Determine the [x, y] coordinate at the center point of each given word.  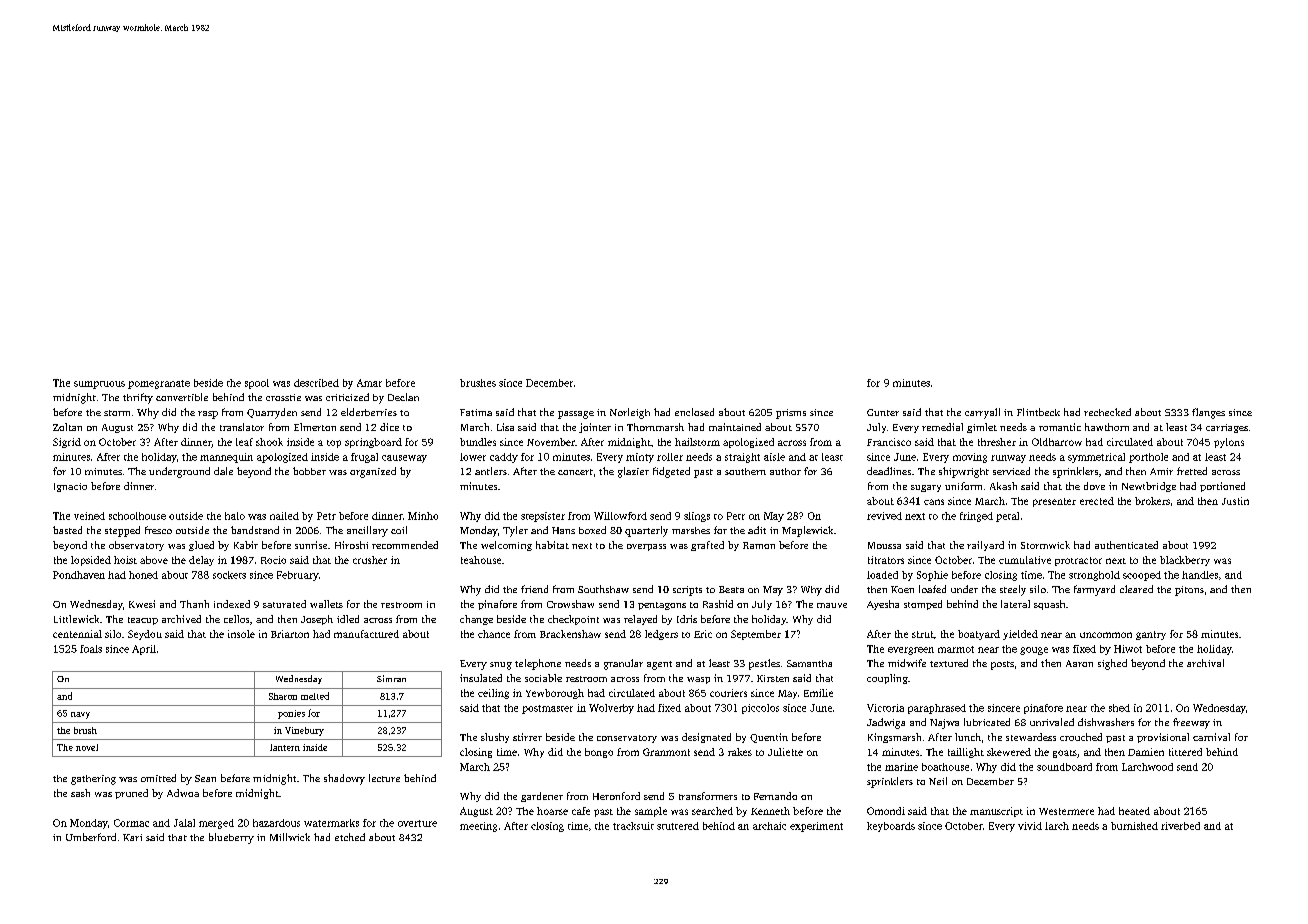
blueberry [231, 838]
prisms [791, 414]
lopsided [91, 561]
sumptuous [99, 385]
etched [350, 837]
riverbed [1180, 826]
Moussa [884, 545]
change [476, 620]
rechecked [1107, 412]
